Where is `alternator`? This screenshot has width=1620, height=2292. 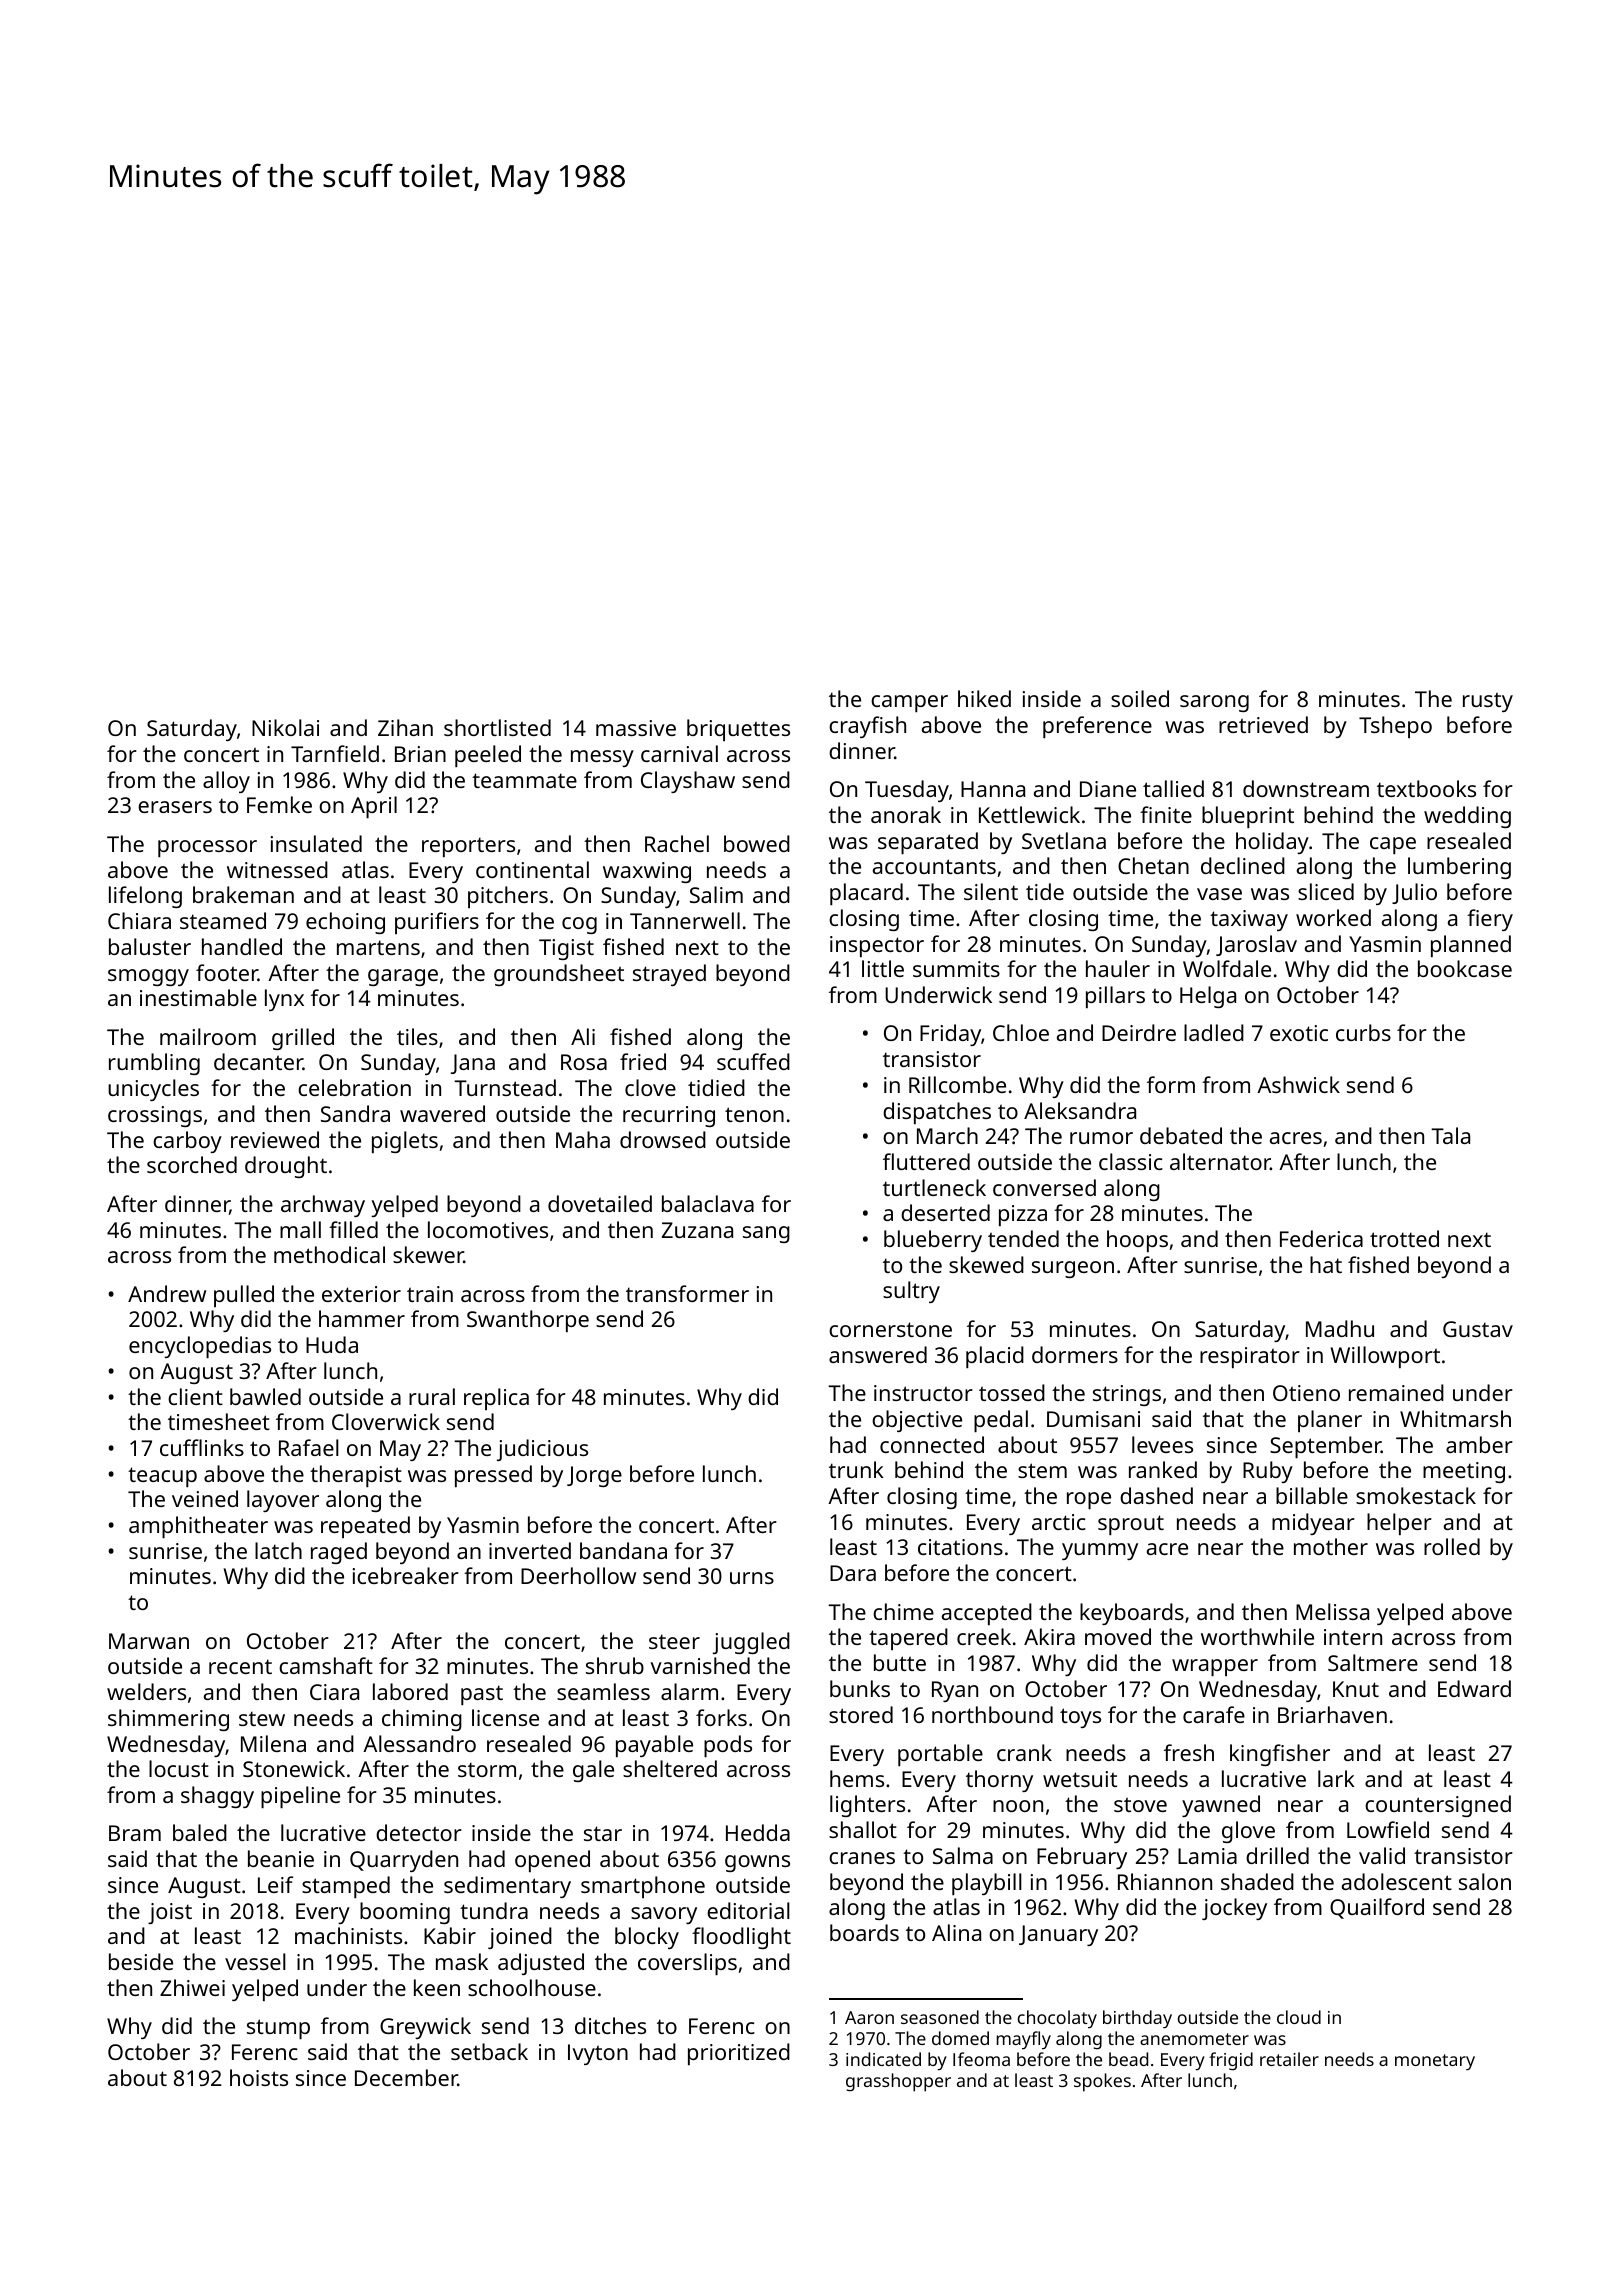
alternator is located at coordinates (1220, 1161).
